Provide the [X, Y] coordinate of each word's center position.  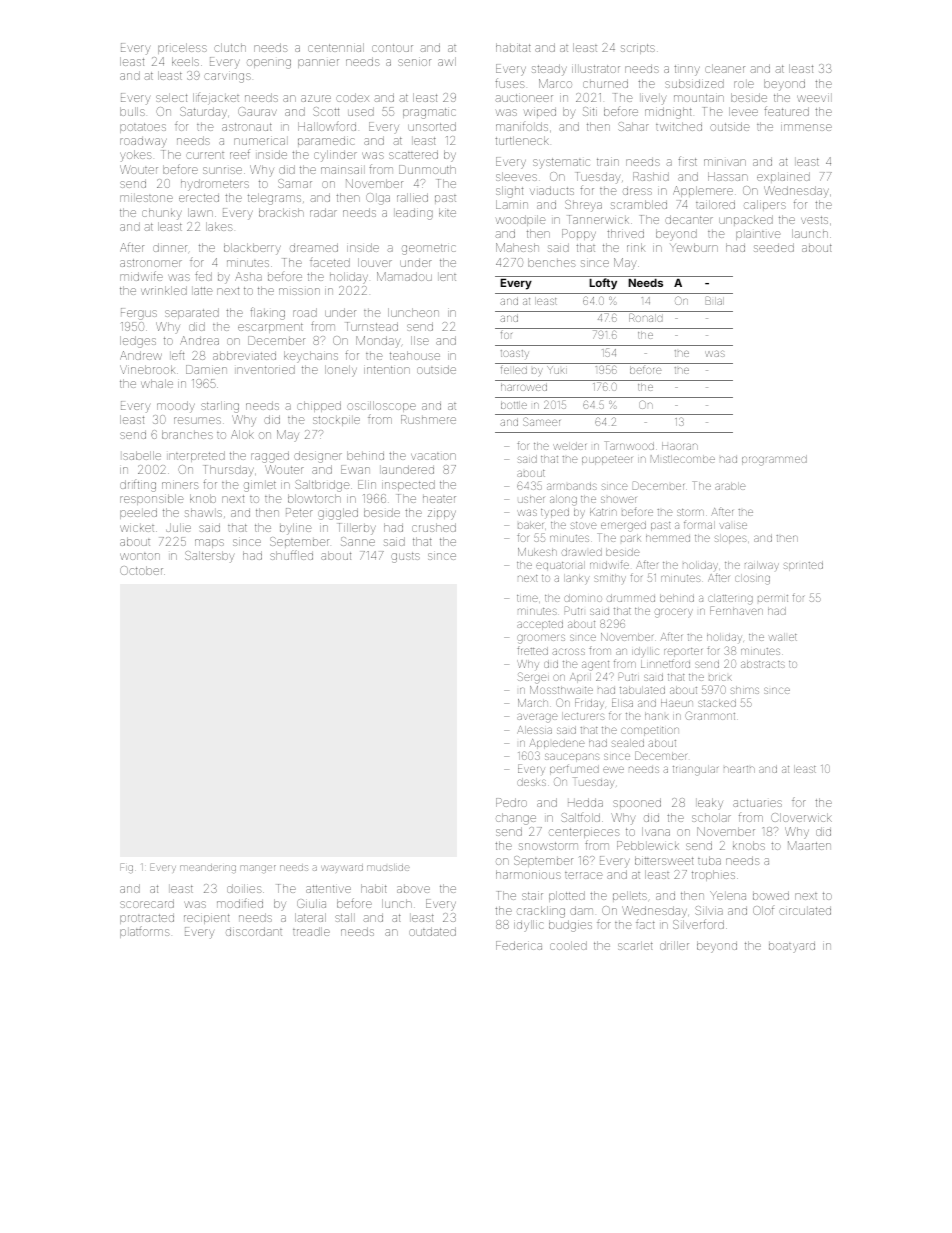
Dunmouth [427, 169]
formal [699, 524]
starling [220, 407]
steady [549, 70]
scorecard [147, 903]
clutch [230, 47]
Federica [519, 945]
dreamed [314, 247]
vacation [433, 456]
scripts [638, 49]
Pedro [511, 802]
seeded [774, 247]
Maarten [809, 845]
